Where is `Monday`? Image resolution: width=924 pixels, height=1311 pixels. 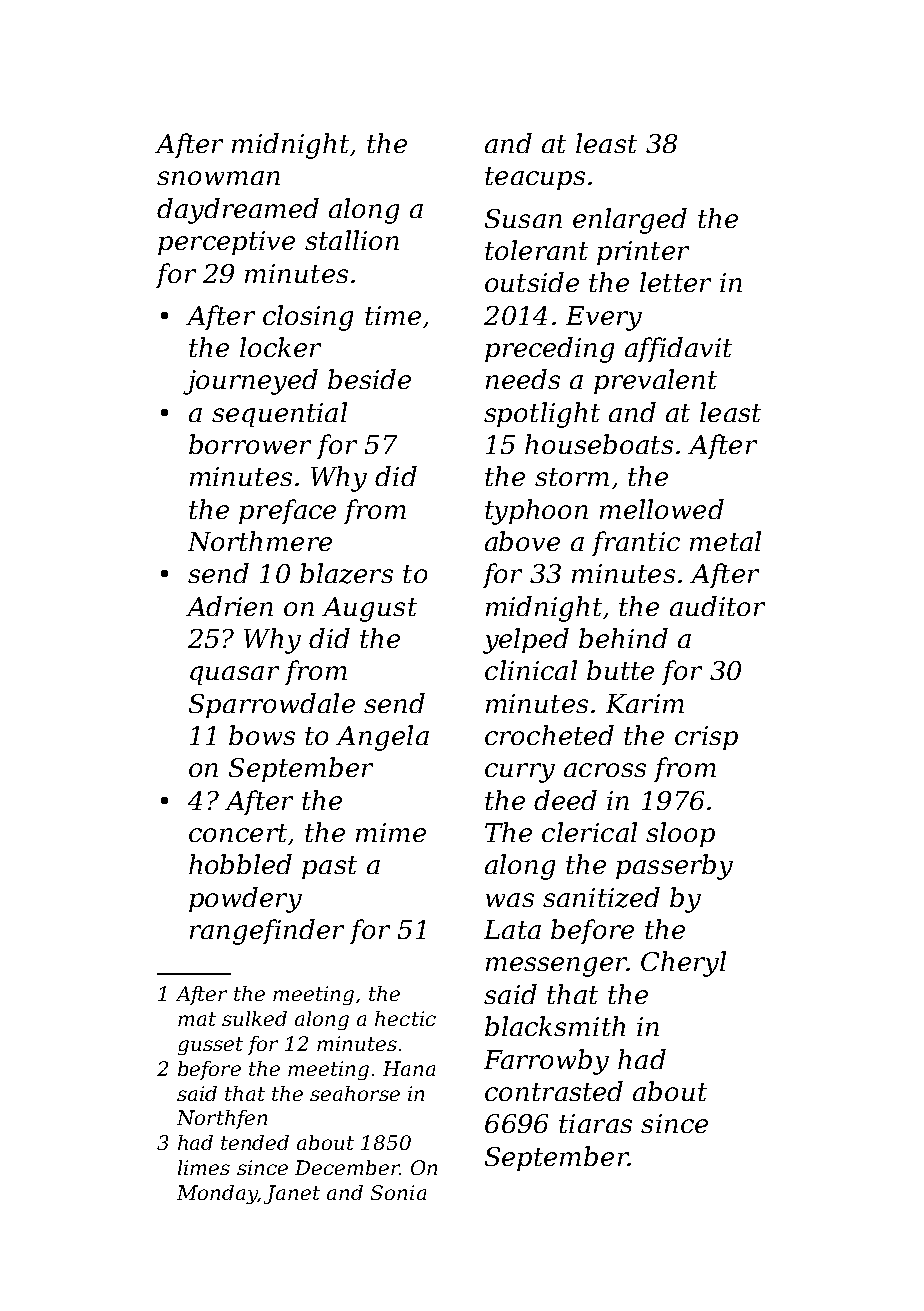 Monday is located at coordinates (217, 1194).
